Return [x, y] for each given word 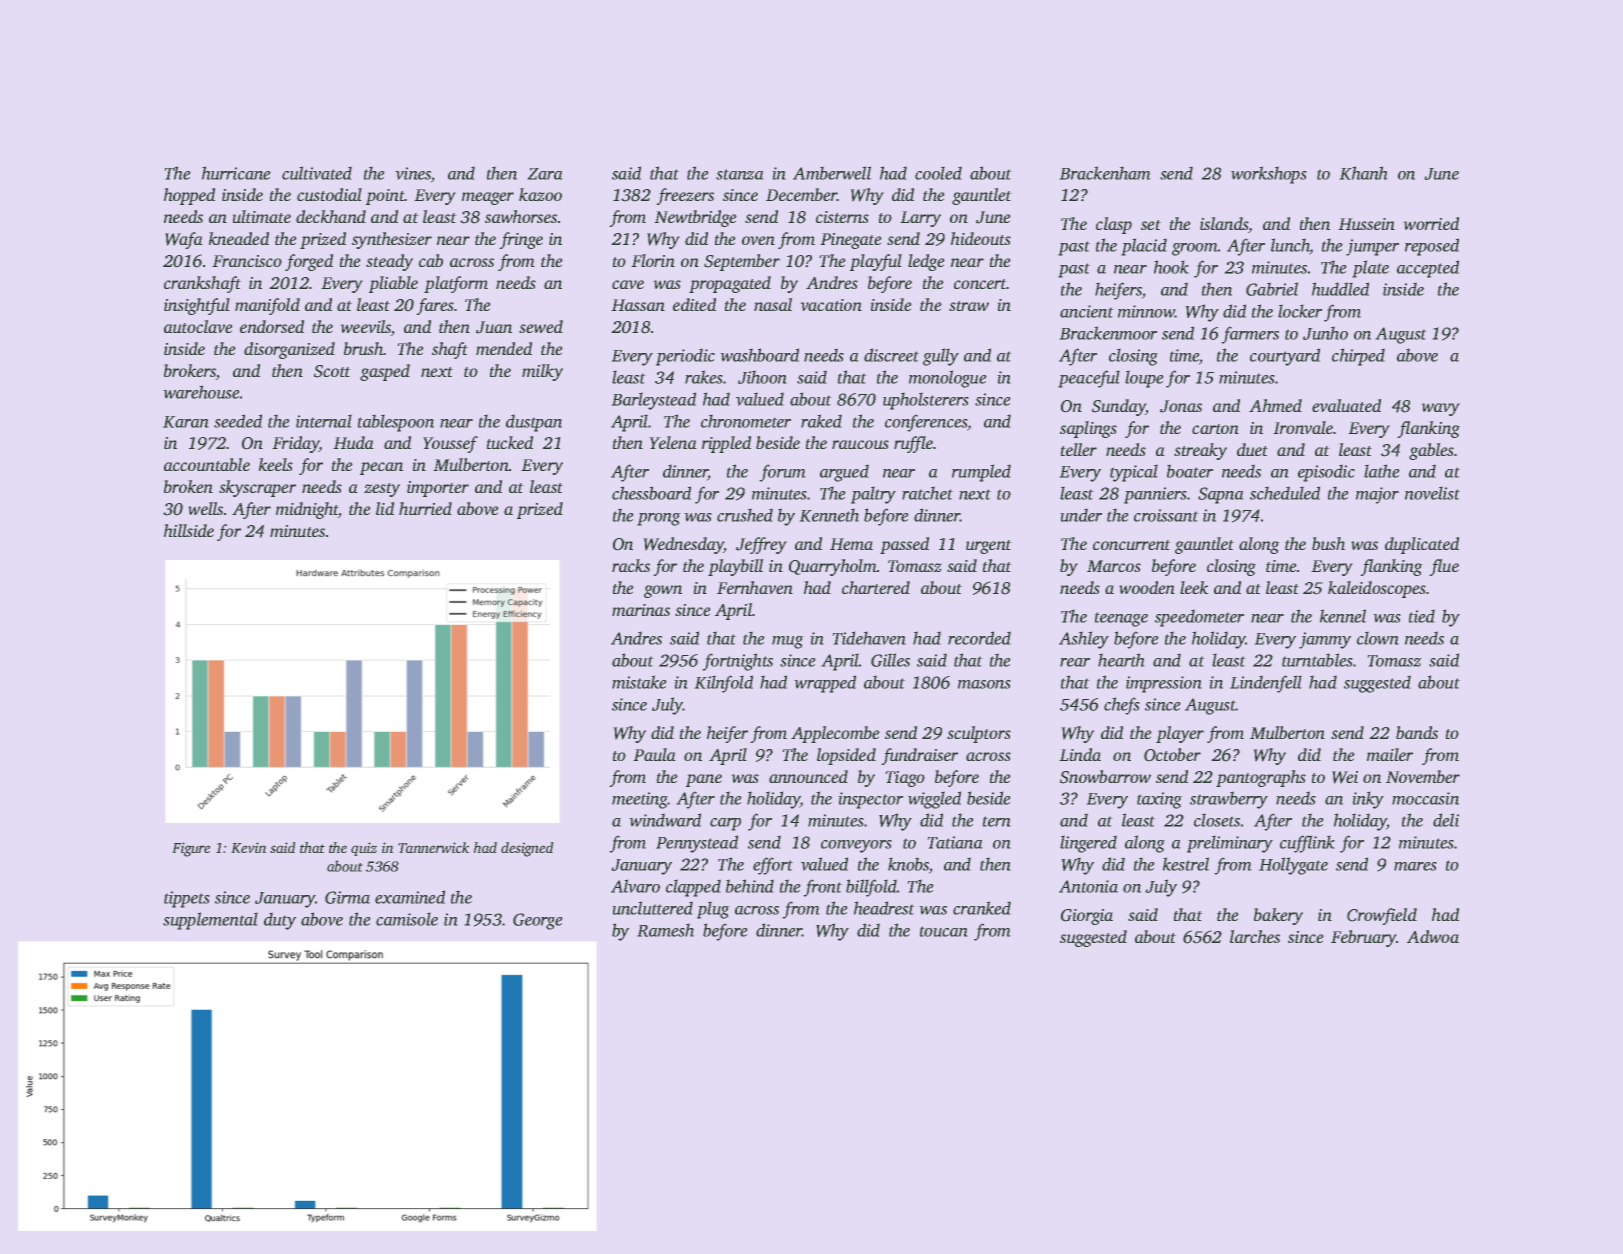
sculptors [979, 734]
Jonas [1181, 406]
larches [1255, 936]
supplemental [210, 921]
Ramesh [665, 930]
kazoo [540, 195]
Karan [186, 422]
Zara [545, 174]
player [1180, 734]
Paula [654, 754]
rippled [726, 444]
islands [1224, 225]
